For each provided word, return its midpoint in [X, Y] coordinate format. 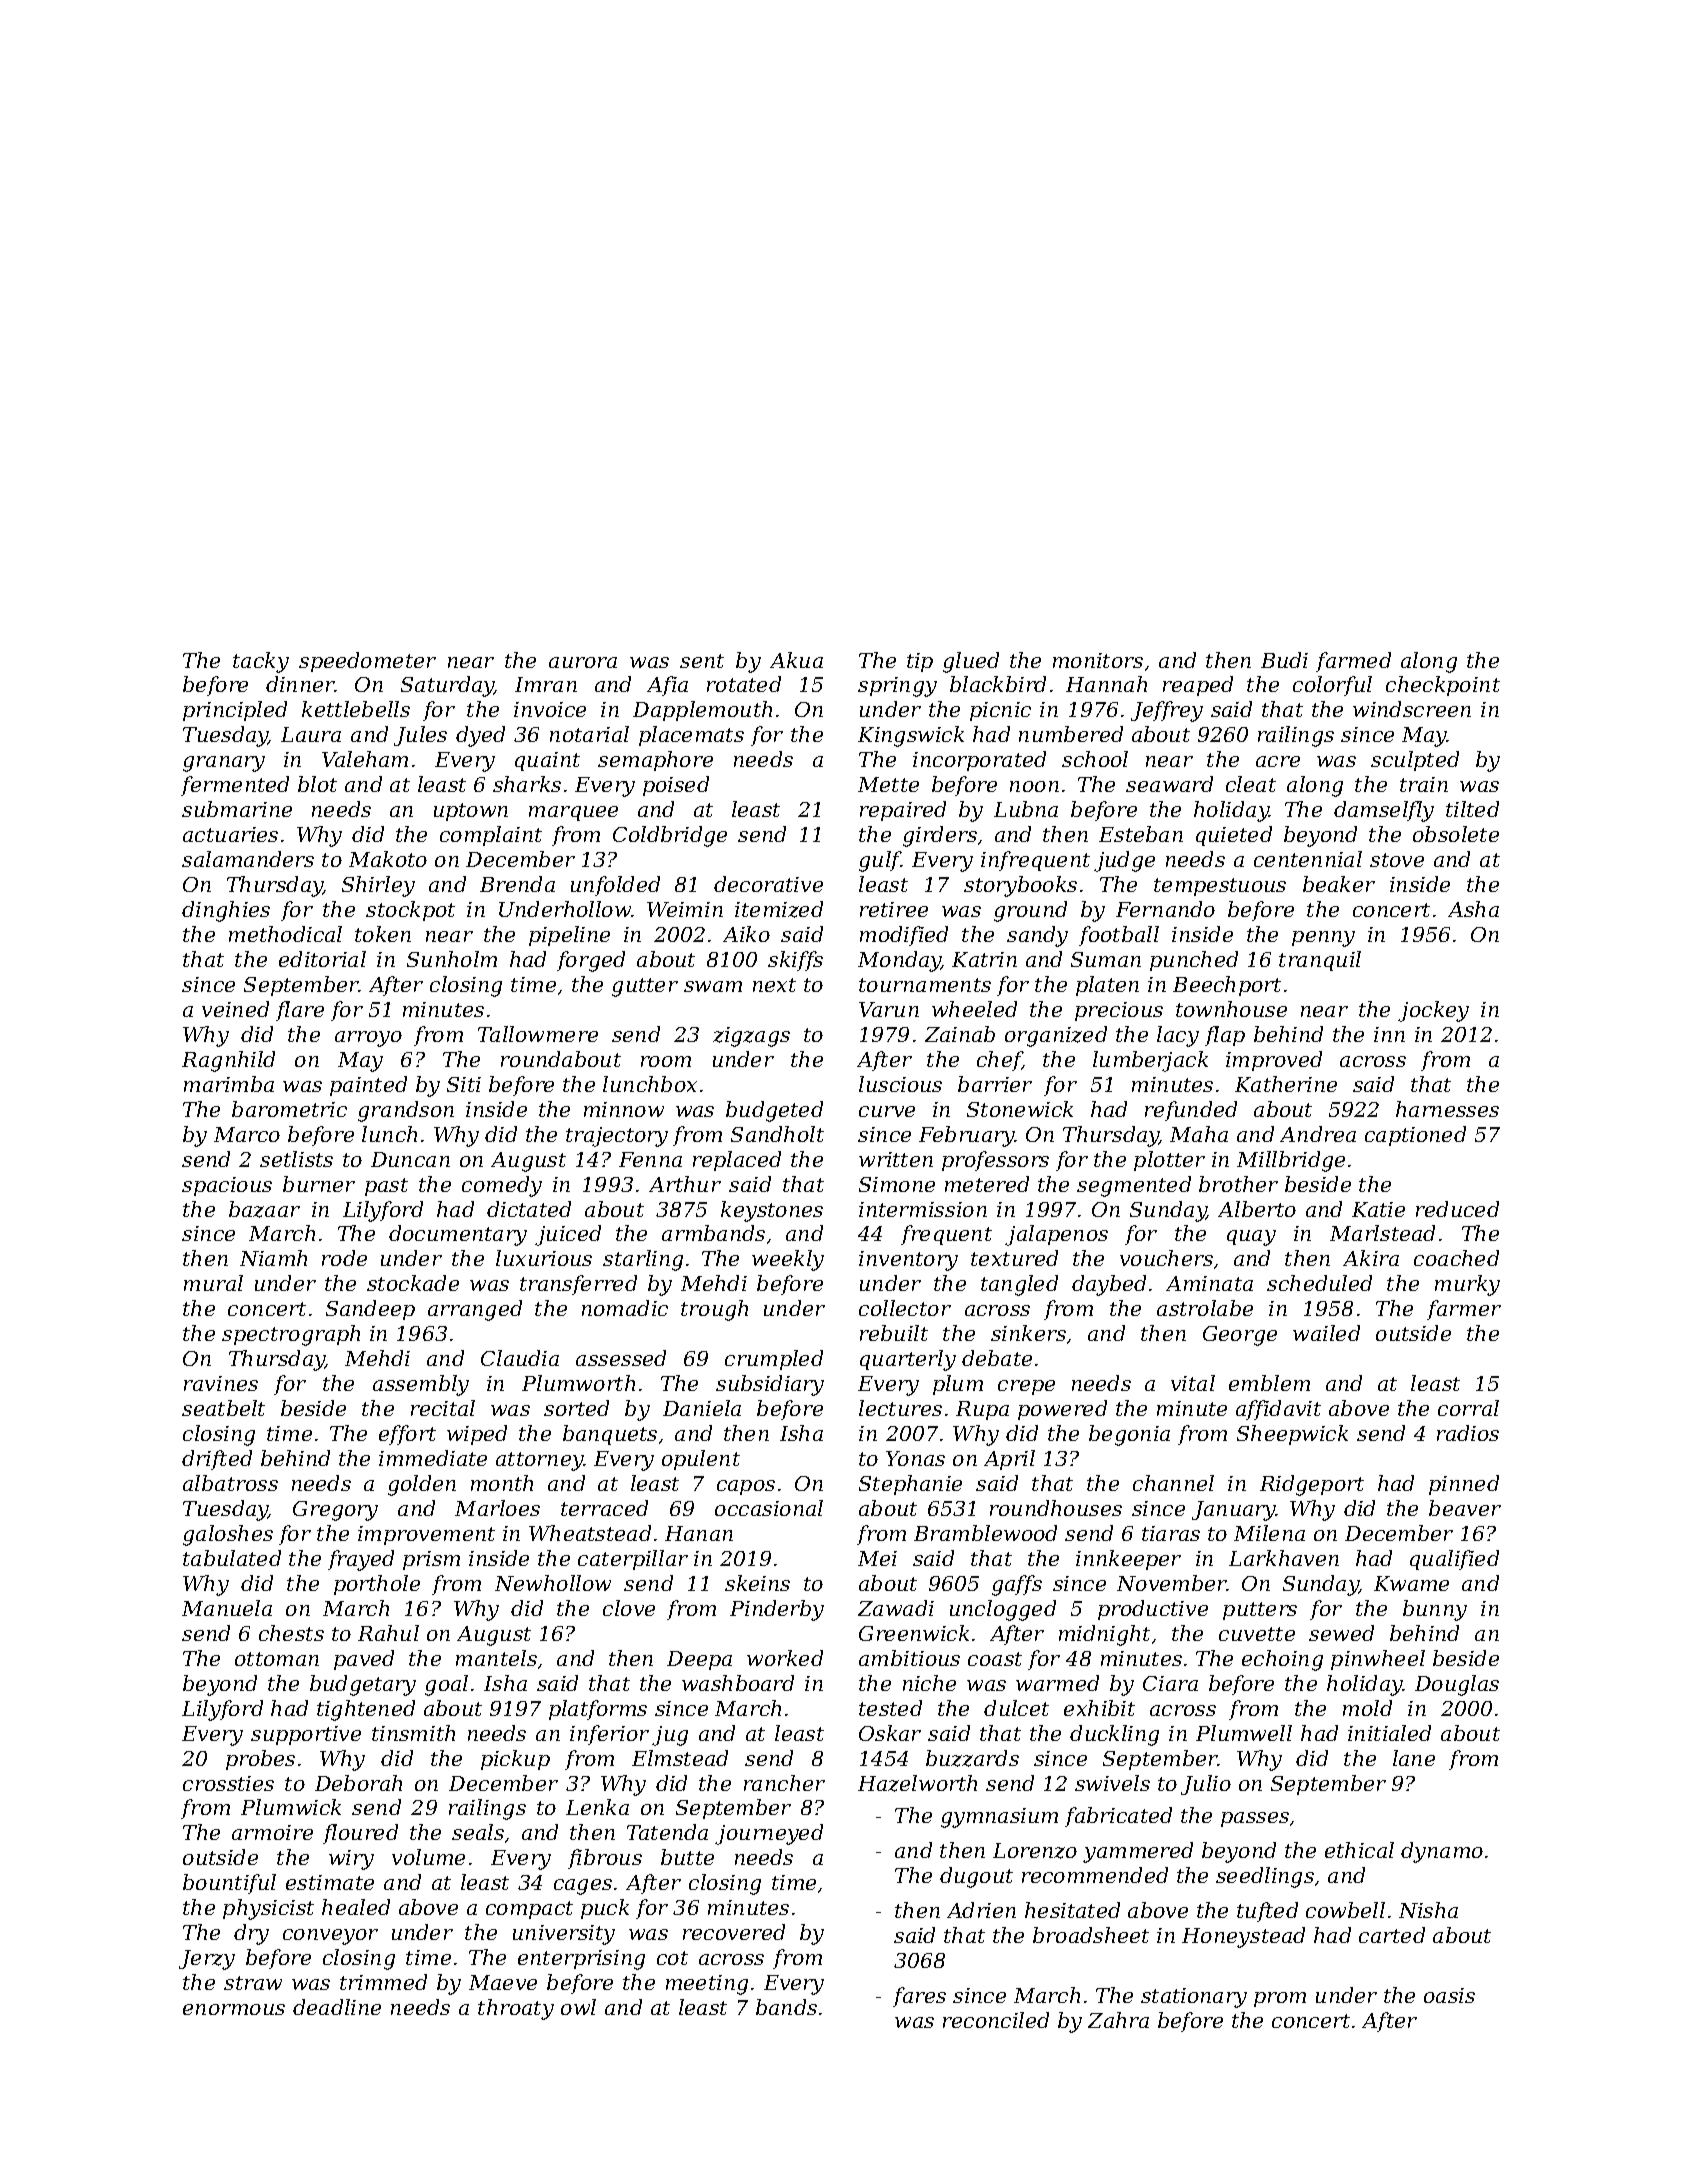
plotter [1169, 1161]
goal [446, 1685]
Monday [900, 961]
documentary [458, 1235]
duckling [1114, 1735]
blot [317, 784]
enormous [234, 2009]
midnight [1104, 1635]
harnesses [1447, 1109]
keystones [772, 1211]
